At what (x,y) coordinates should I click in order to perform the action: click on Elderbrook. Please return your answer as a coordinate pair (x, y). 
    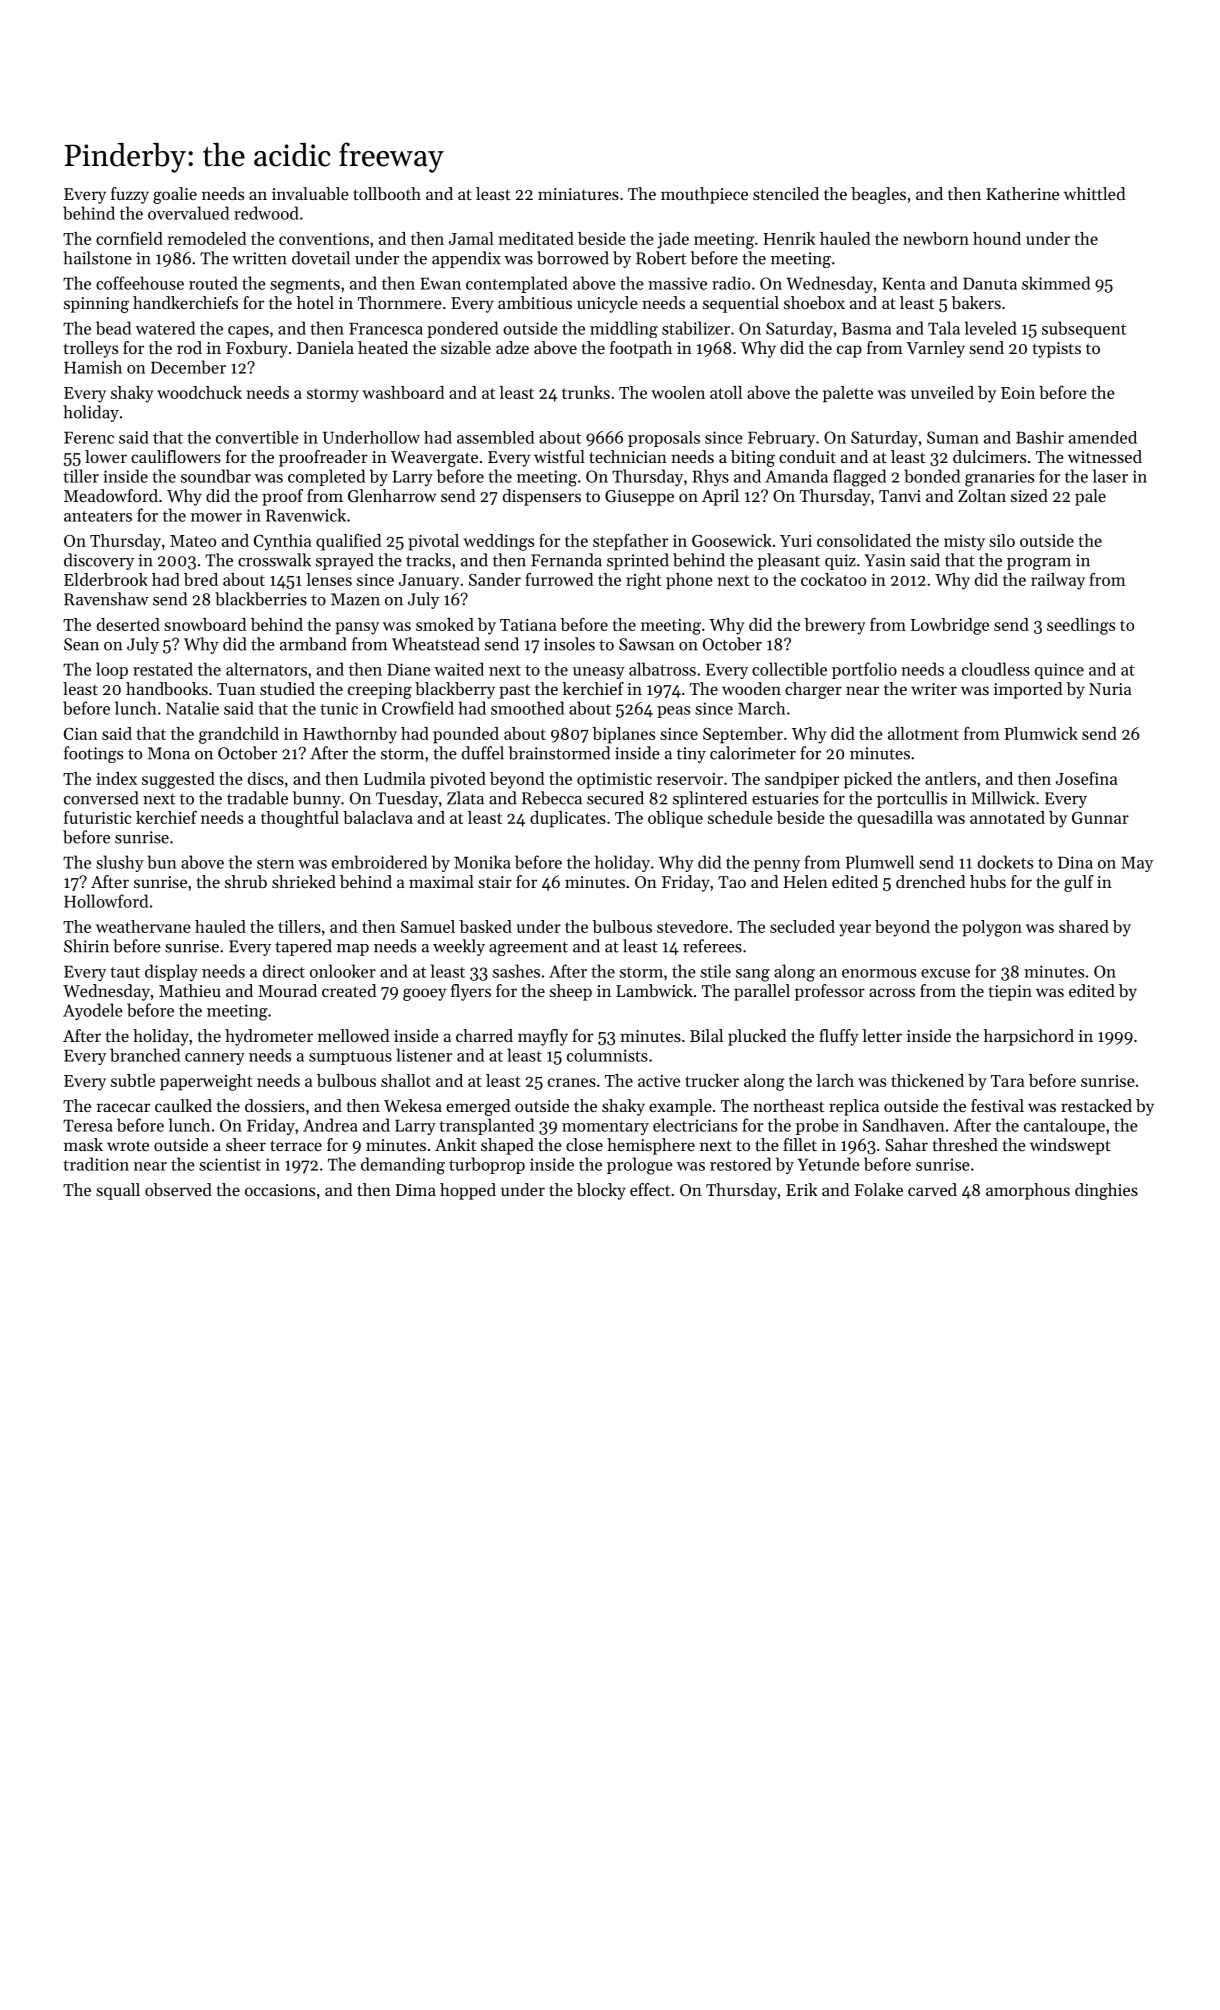
    Looking at the image, I should click on (106, 579).
